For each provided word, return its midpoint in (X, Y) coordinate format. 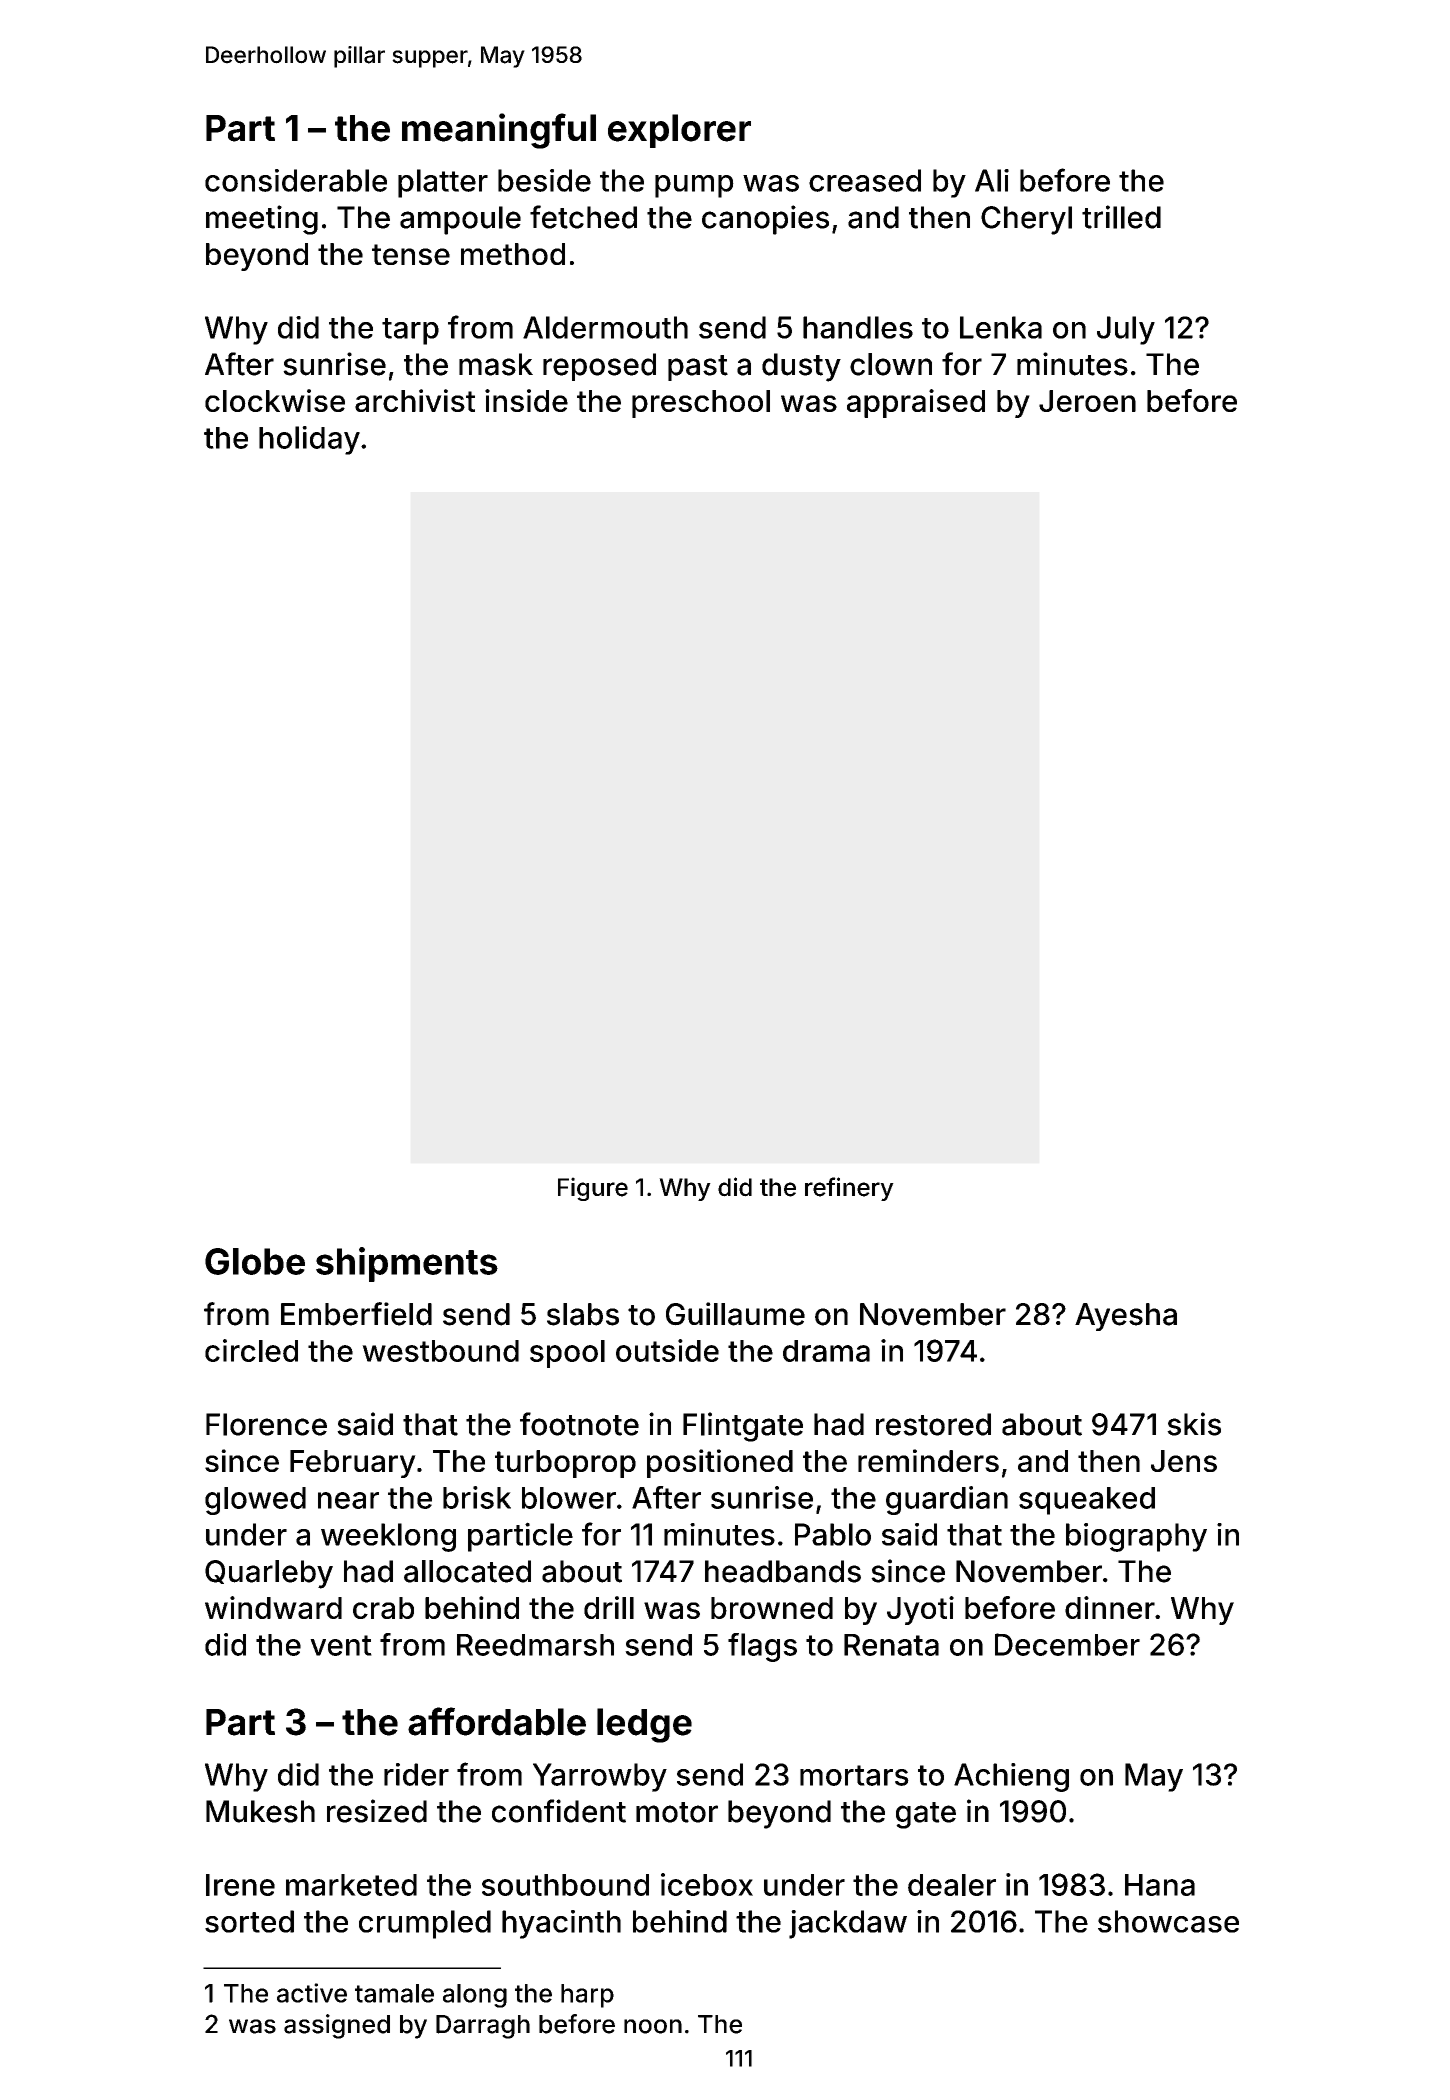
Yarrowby (600, 1777)
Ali (992, 180)
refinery (849, 1189)
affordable (497, 1721)
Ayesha (1126, 1317)
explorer (679, 131)
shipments (407, 1264)
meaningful (499, 131)
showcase (1168, 1921)
